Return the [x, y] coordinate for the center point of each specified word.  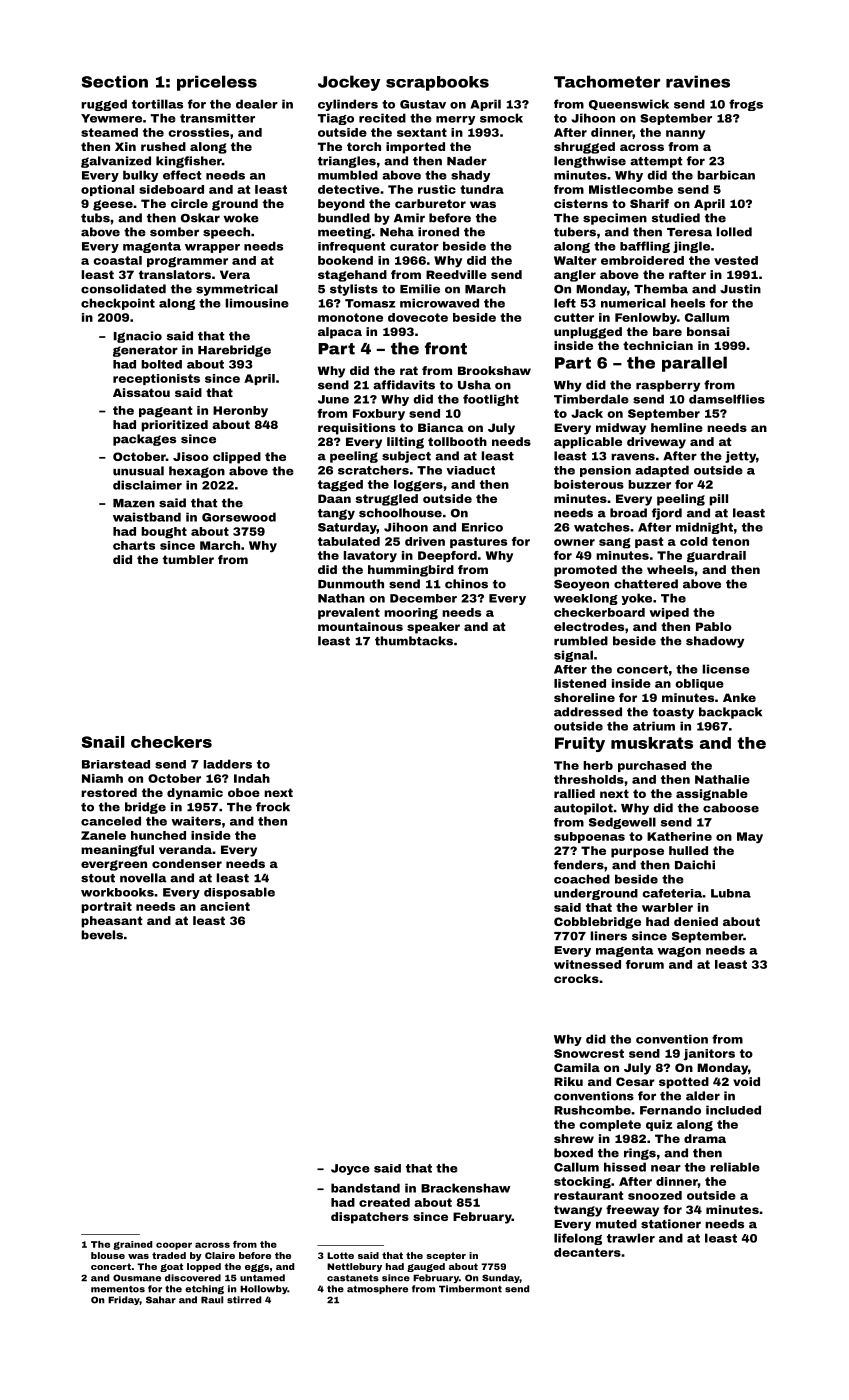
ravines [698, 81]
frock [273, 807]
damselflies [727, 399]
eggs [257, 1268]
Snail [103, 742]
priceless [217, 83]
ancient [225, 906]
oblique [699, 684]
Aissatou [141, 392]
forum [645, 964]
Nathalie [722, 779]
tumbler [188, 559]
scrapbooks [437, 83]
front [446, 348]
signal [573, 656]
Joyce [350, 1169]
